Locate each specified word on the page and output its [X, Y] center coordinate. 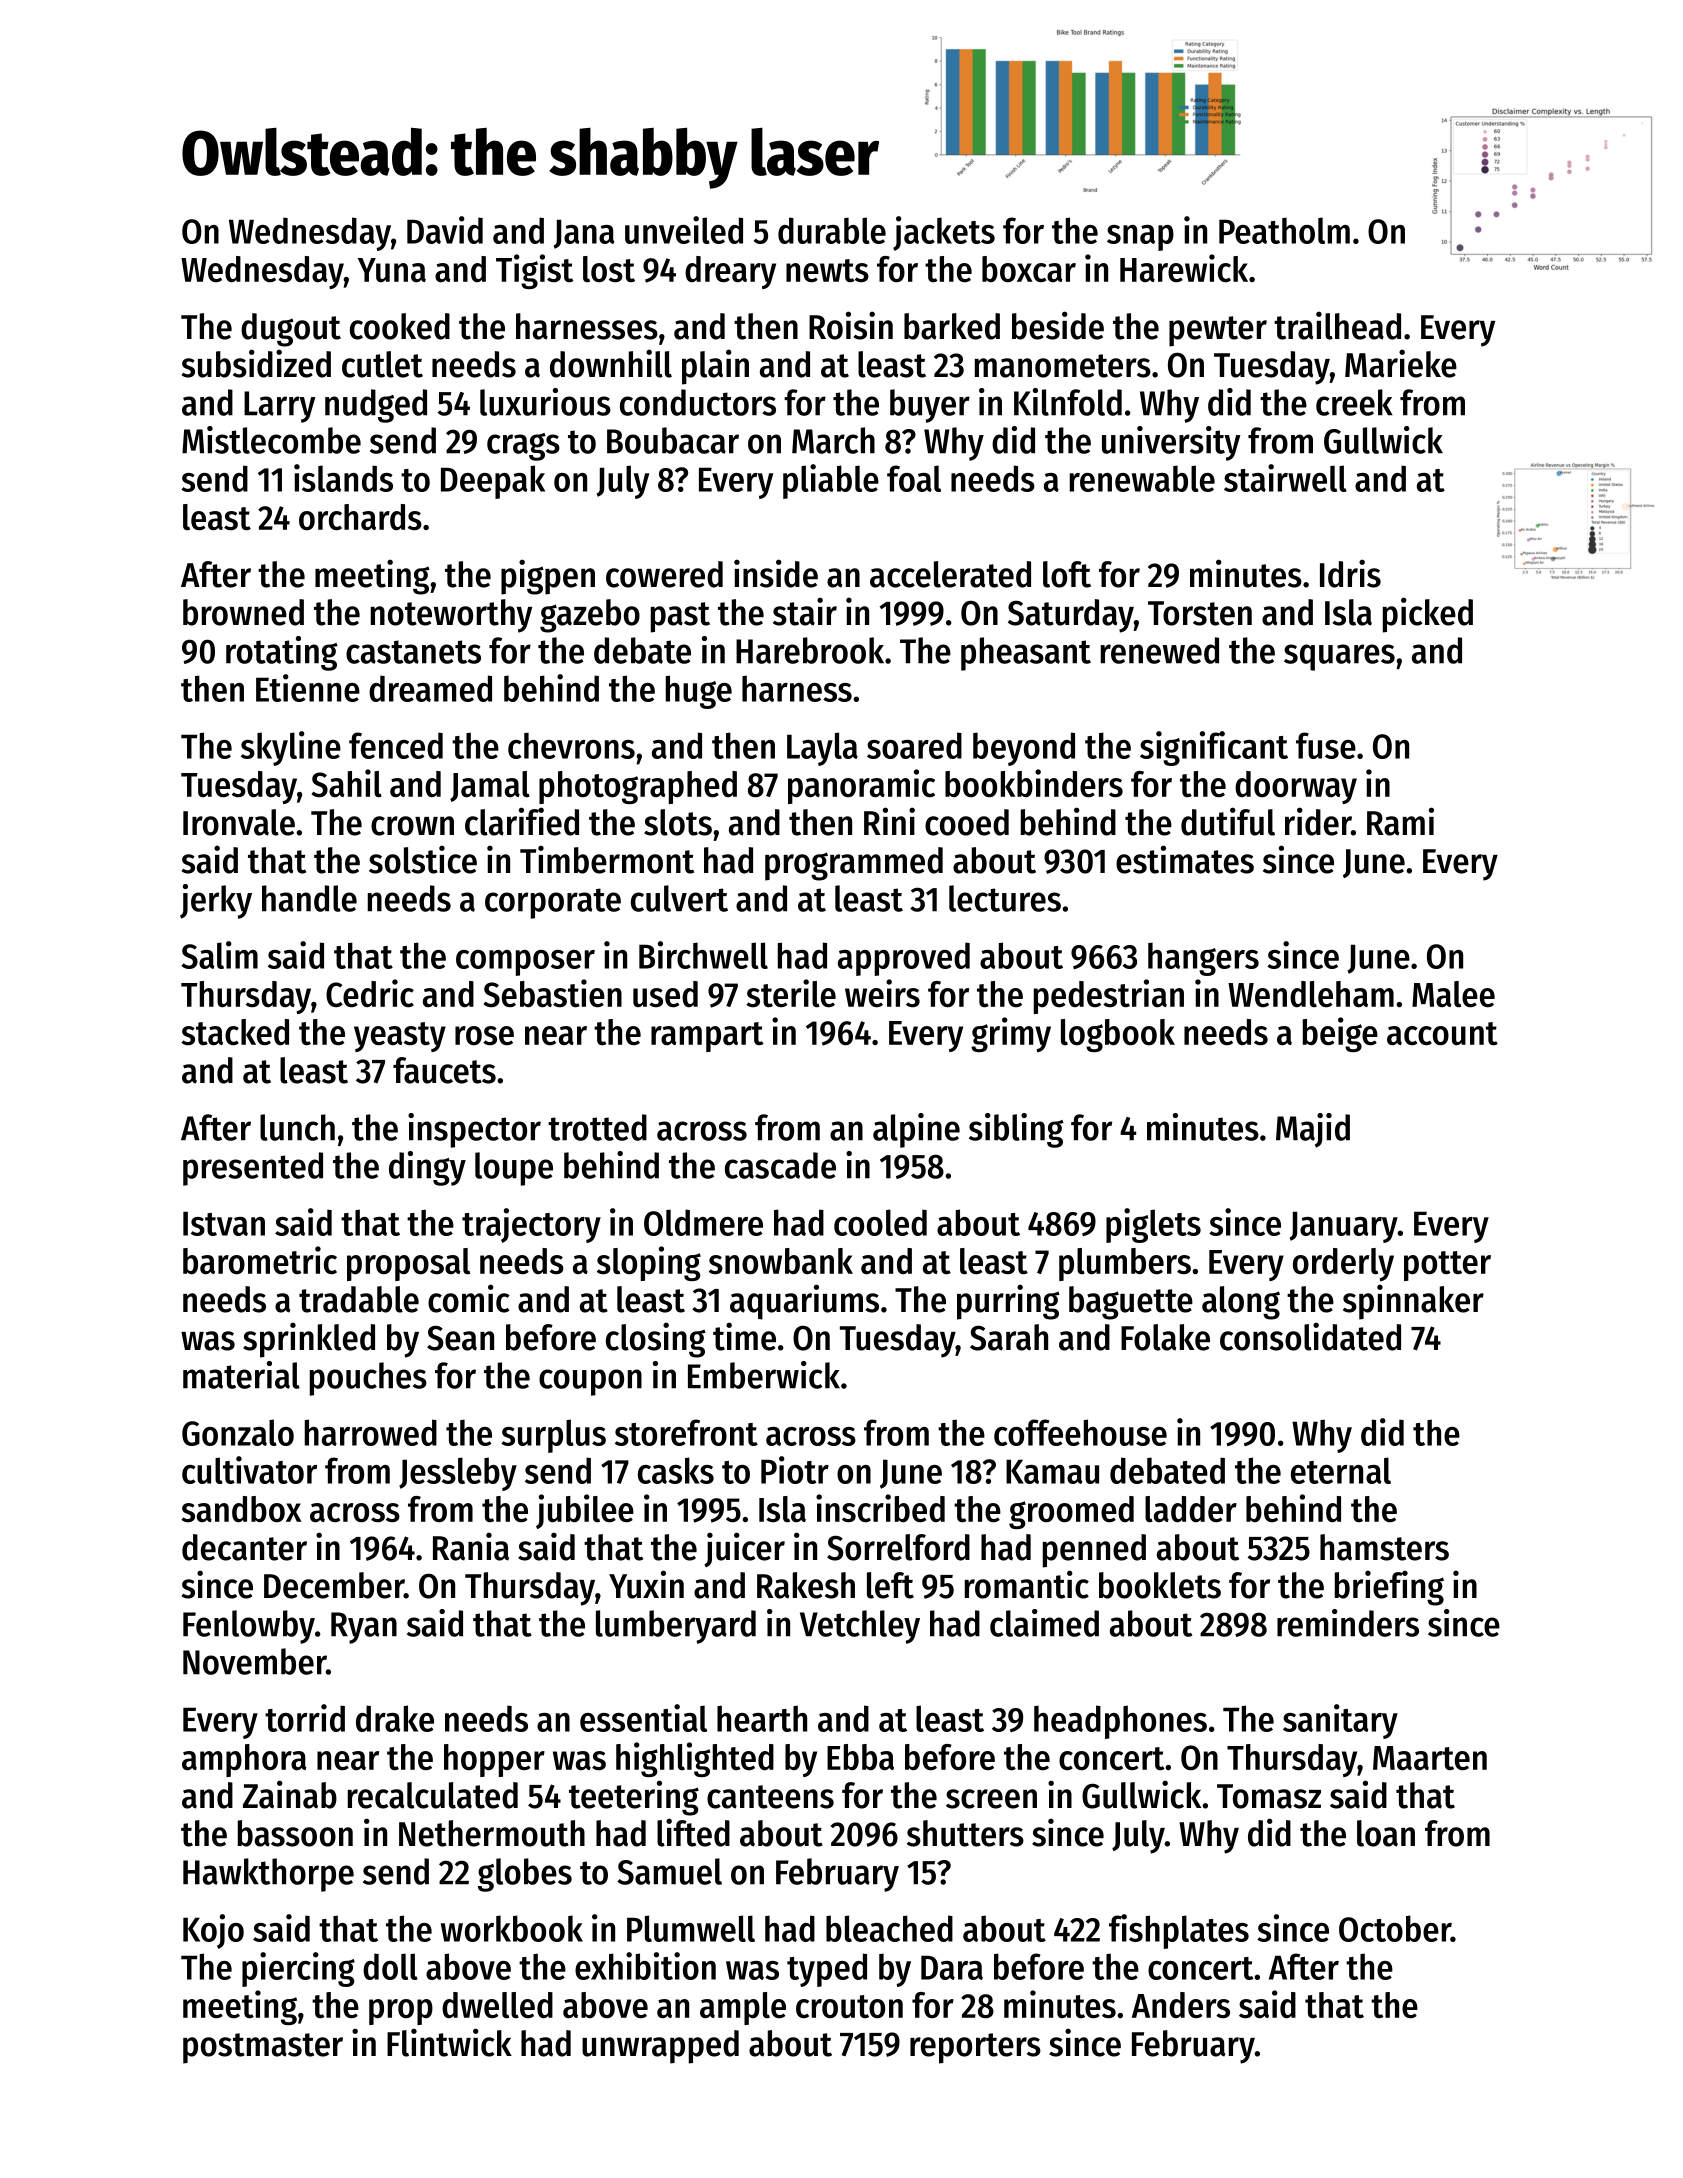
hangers [1203, 959]
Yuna [392, 270]
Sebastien [553, 993]
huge [699, 692]
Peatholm [1284, 230]
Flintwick [449, 2042]
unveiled [684, 230]
